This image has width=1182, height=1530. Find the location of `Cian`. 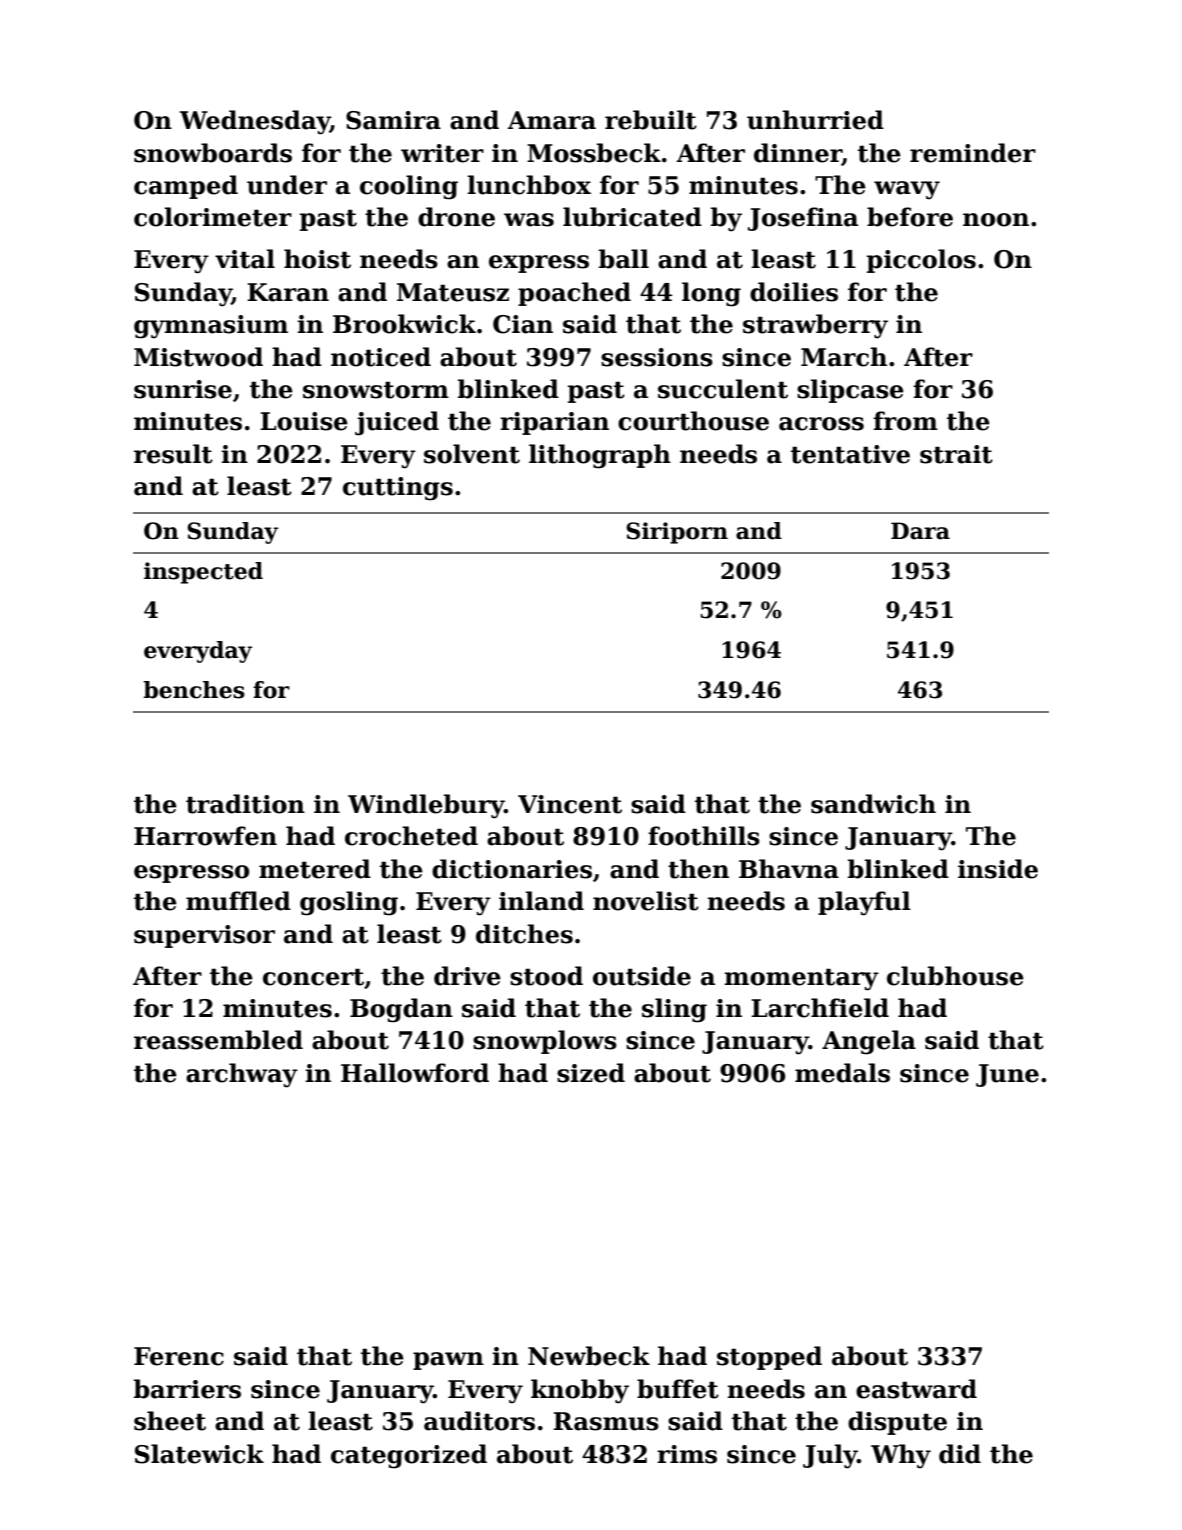

Cian is located at coordinates (523, 324).
